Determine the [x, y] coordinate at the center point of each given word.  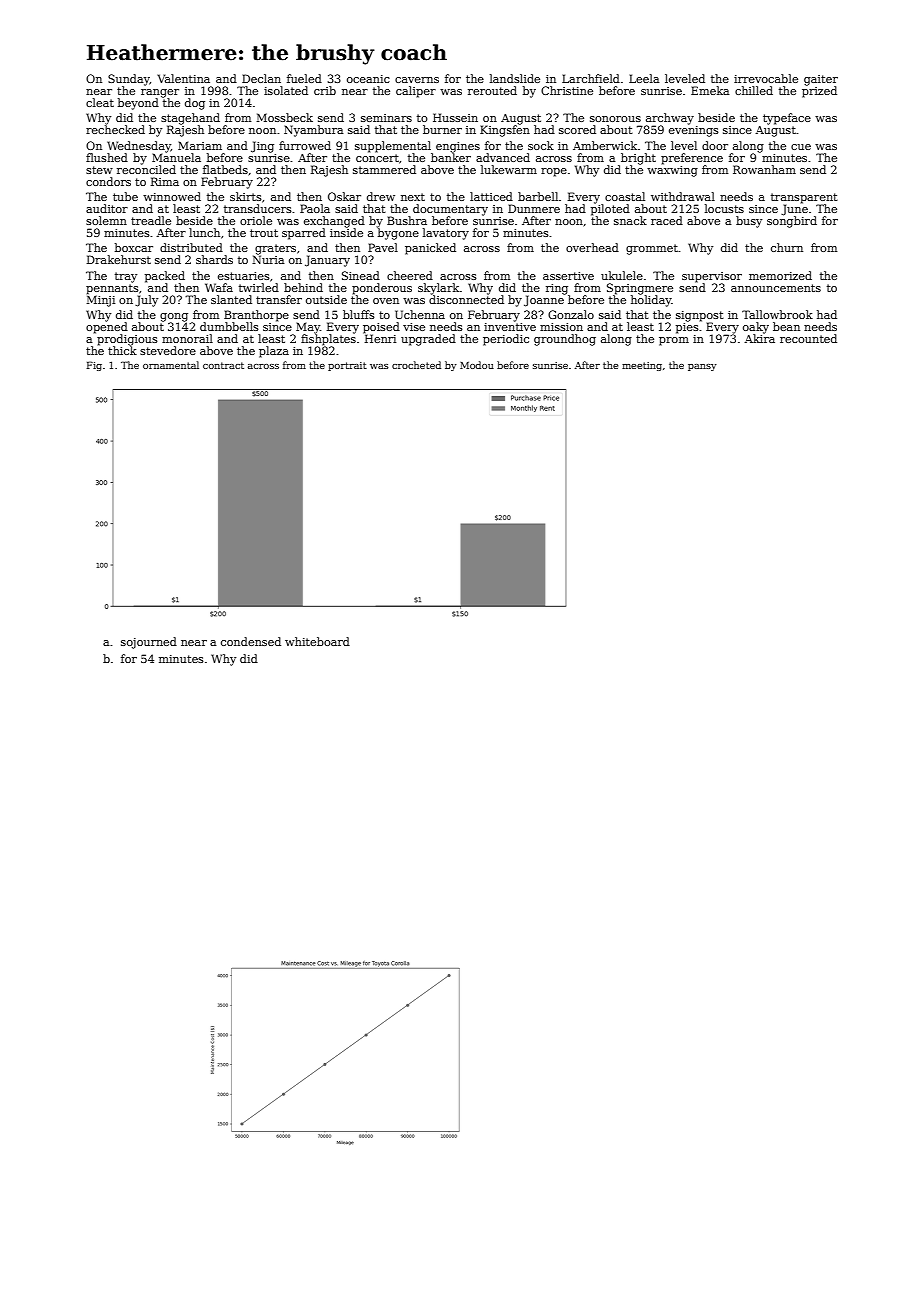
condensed [251, 641]
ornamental [171, 365]
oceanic [368, 79]
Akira [760, 338]
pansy [702, 367]
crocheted [416, 365]
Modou [477, 365]
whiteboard [317, 641]
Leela [644, 78]
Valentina [183, 78]
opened [107, 328]
